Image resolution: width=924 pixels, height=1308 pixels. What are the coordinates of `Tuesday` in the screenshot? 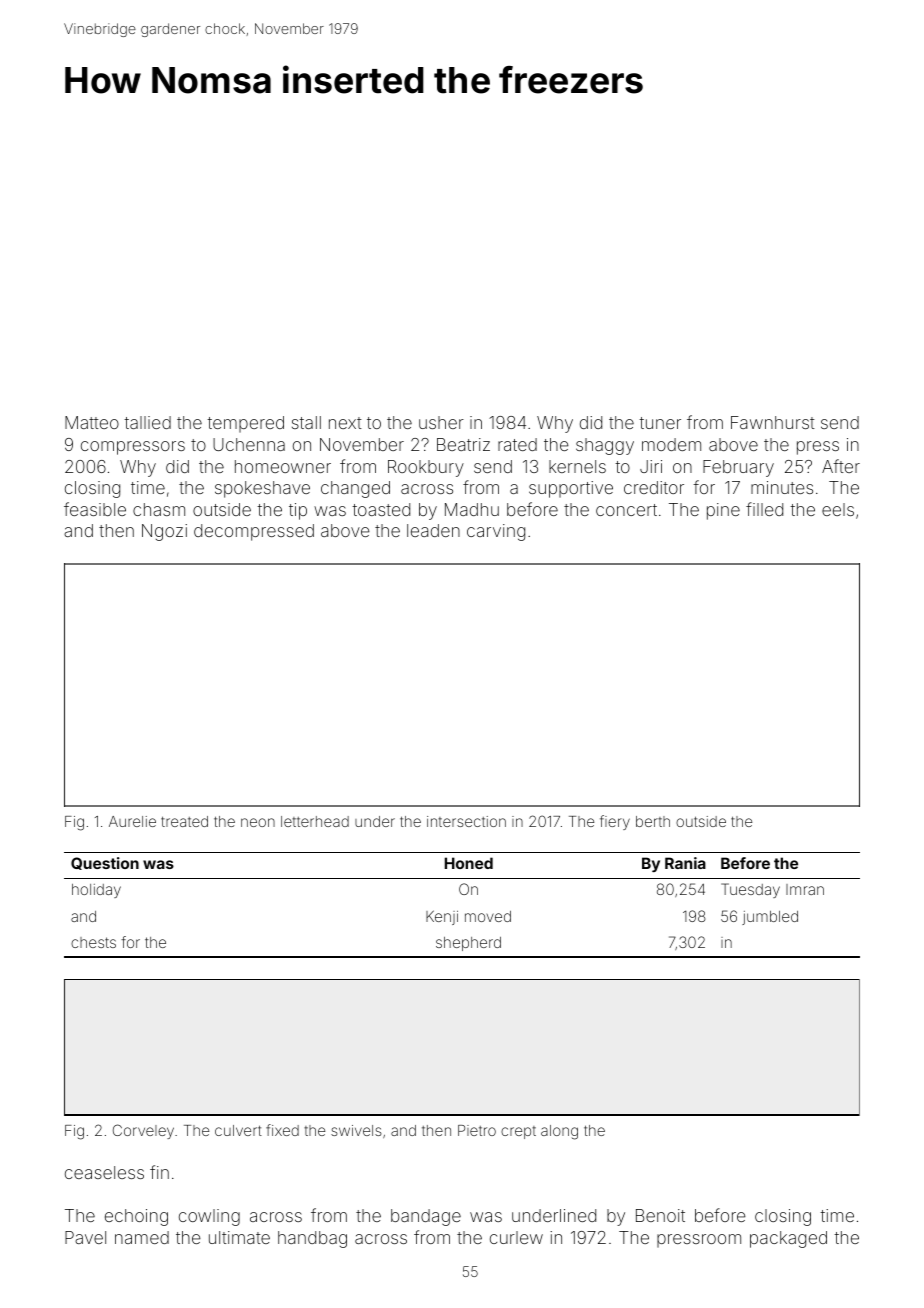 It's located at (750, 890).
